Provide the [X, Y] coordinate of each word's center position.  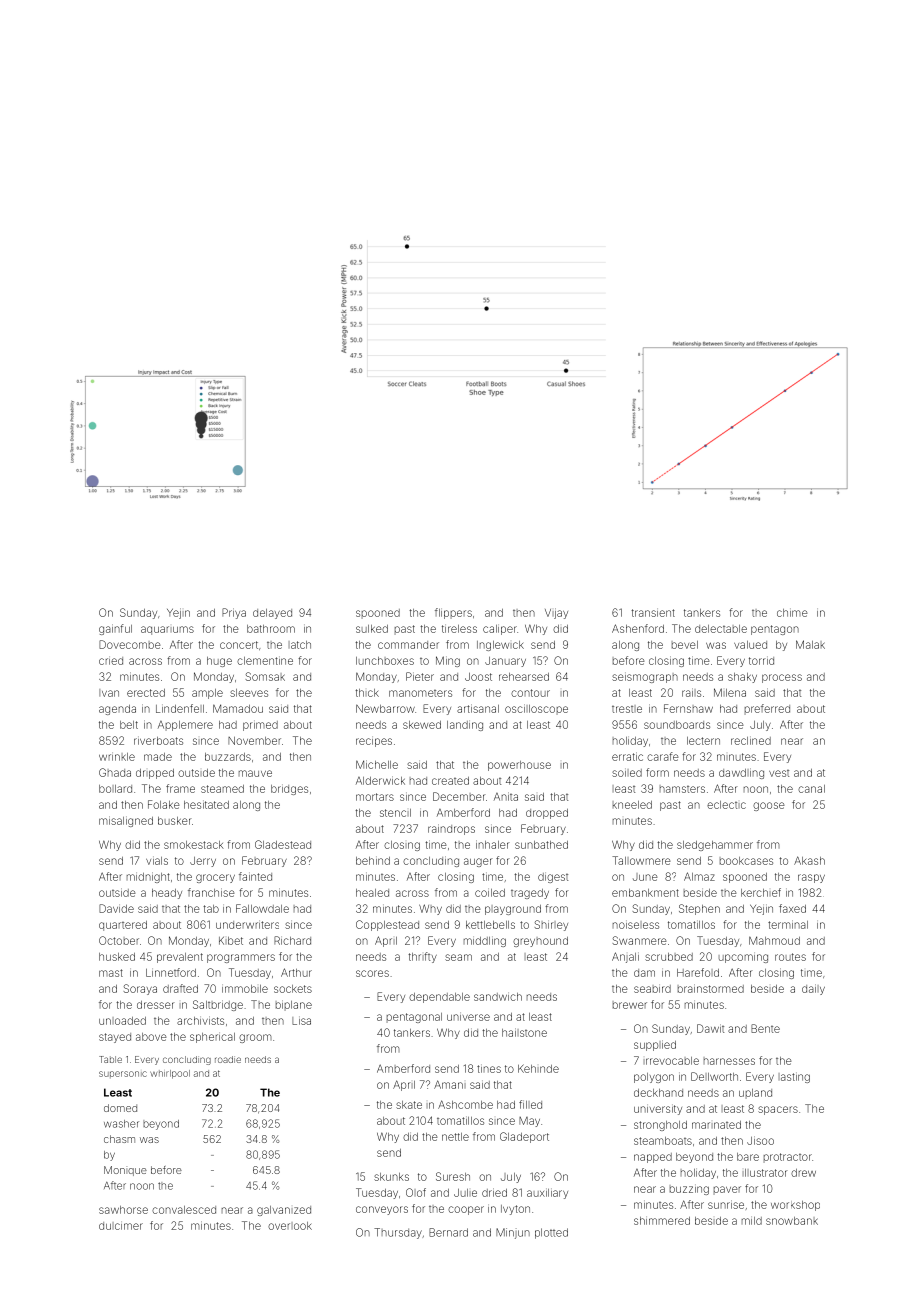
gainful [115, 629]
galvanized [284, 1211]
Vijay [556, 613]
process [782, 678]
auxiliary [547, 1193]
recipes [374, 742]
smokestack [194, 845]
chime [792, 612]
